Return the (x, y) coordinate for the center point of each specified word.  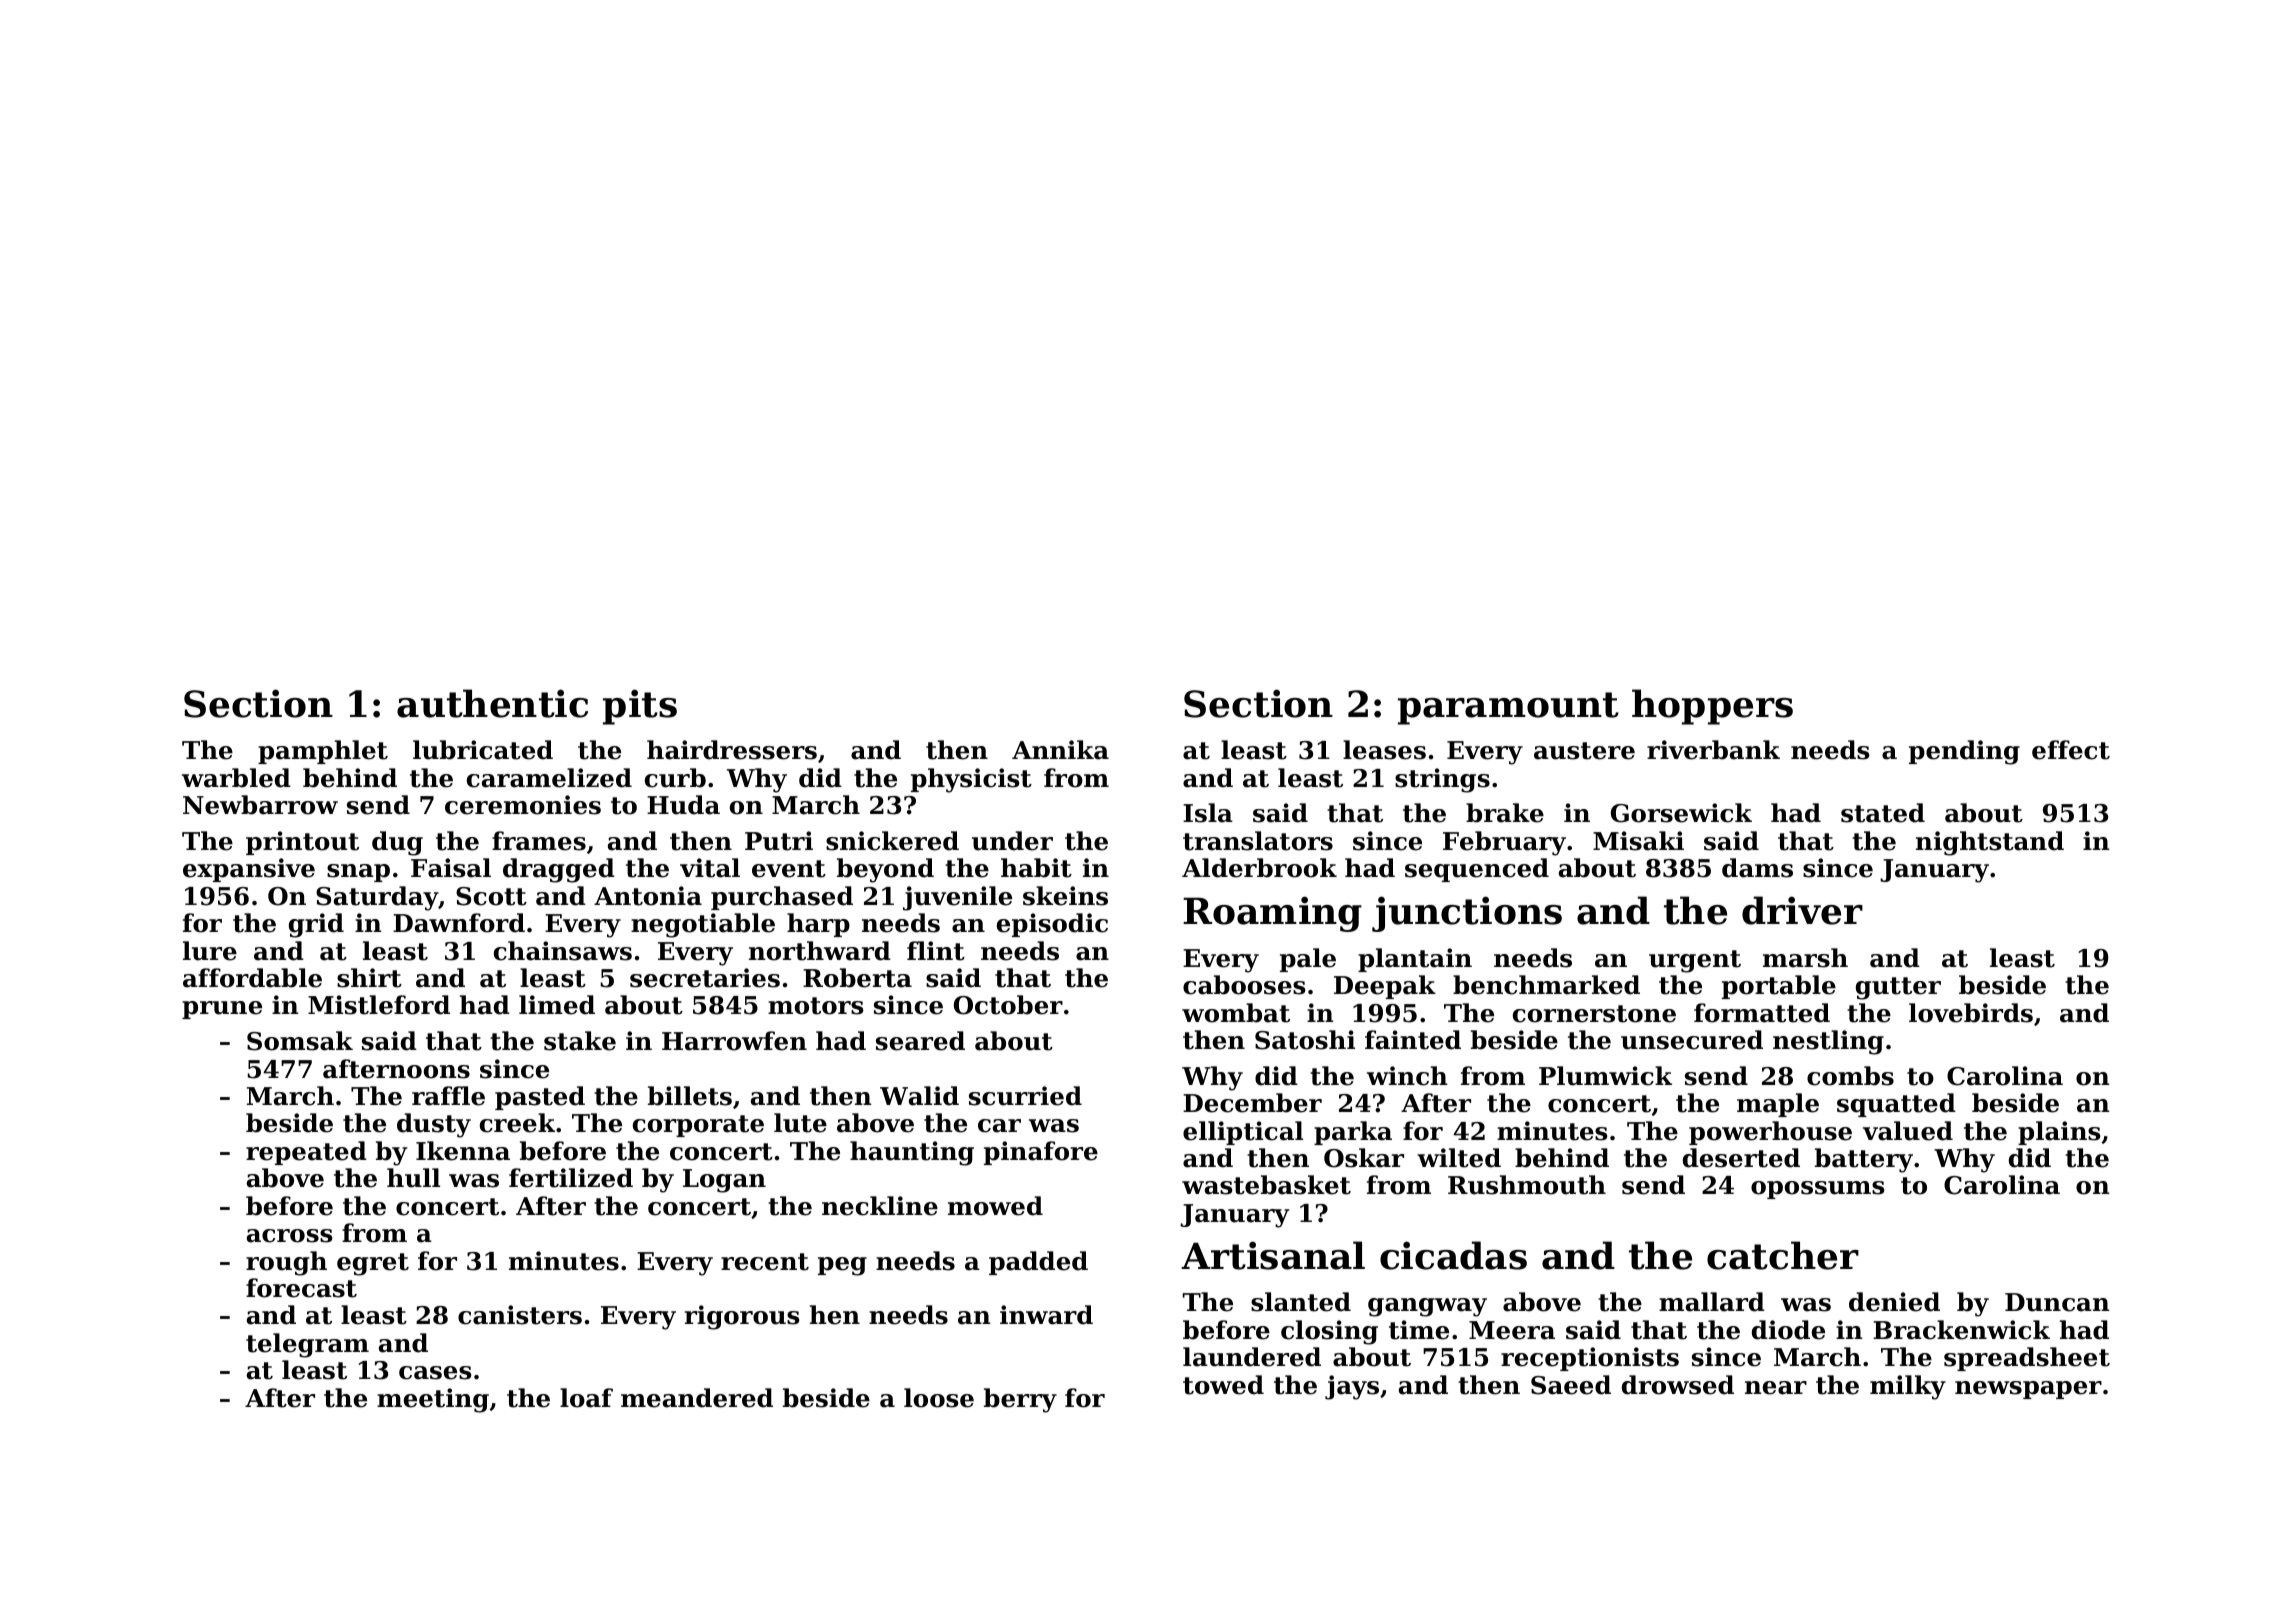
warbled (236, 778)
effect (2071, 750)
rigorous (742, 1317)
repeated (306, 1153)
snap (358, 873)
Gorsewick (1681, 813)
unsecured (1692, 1040)
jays (1352, 1387)
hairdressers (732, 750)
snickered (892, 841)
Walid (919, 1096)
